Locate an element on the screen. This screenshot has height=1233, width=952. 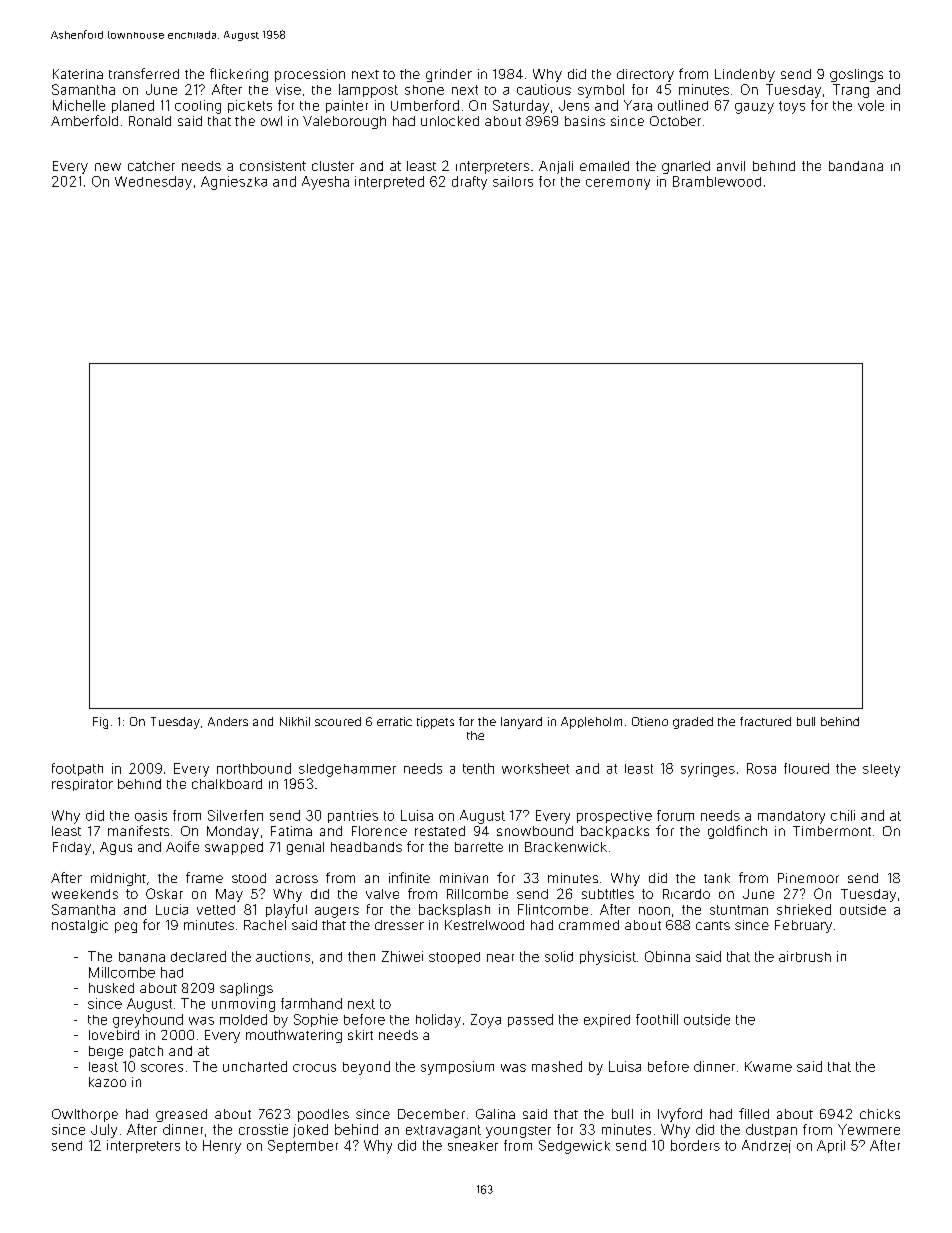
interpreted is located at coordinates (389, 182).
